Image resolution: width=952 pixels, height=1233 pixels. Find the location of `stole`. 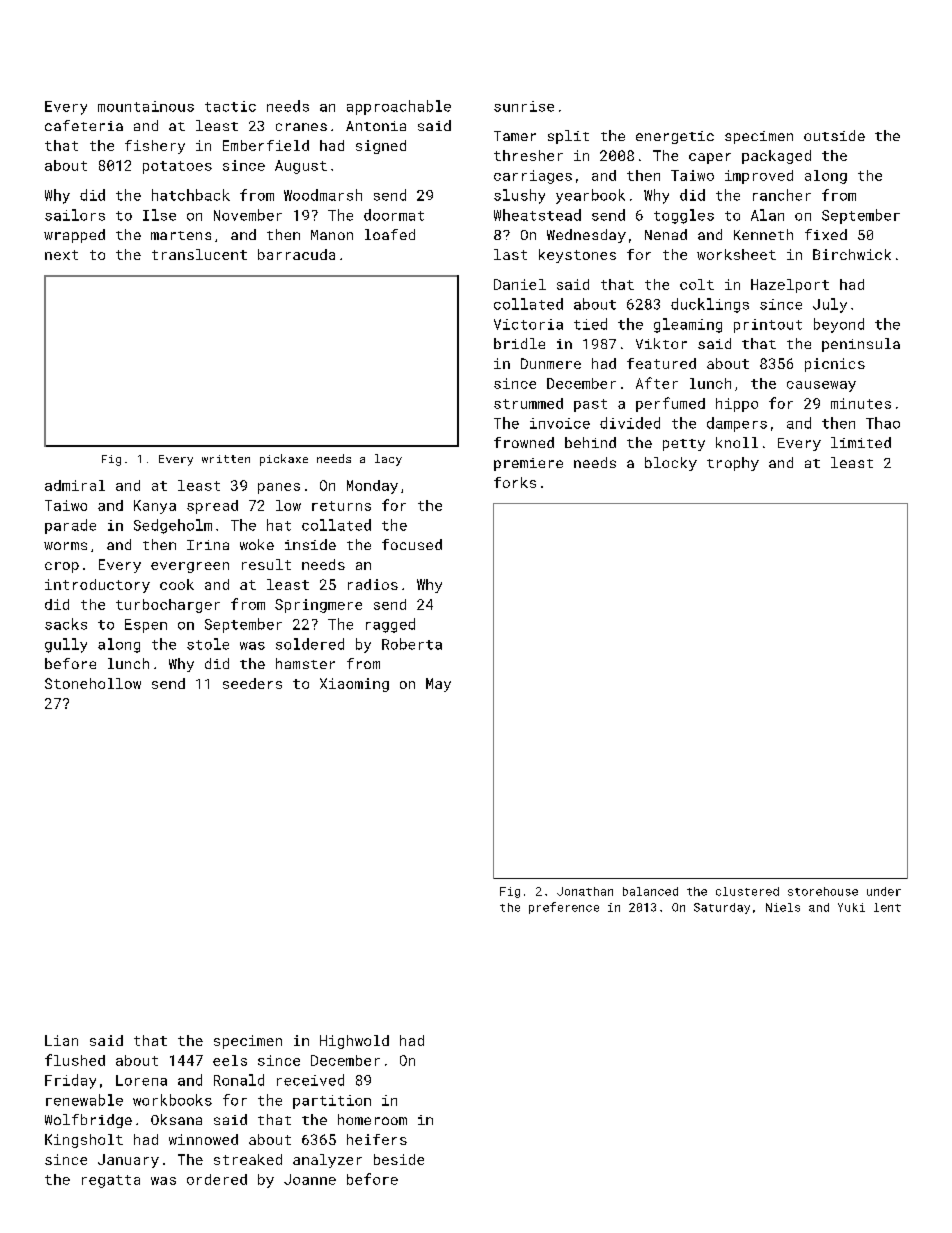

stole is located at coordinates (208, 644).
